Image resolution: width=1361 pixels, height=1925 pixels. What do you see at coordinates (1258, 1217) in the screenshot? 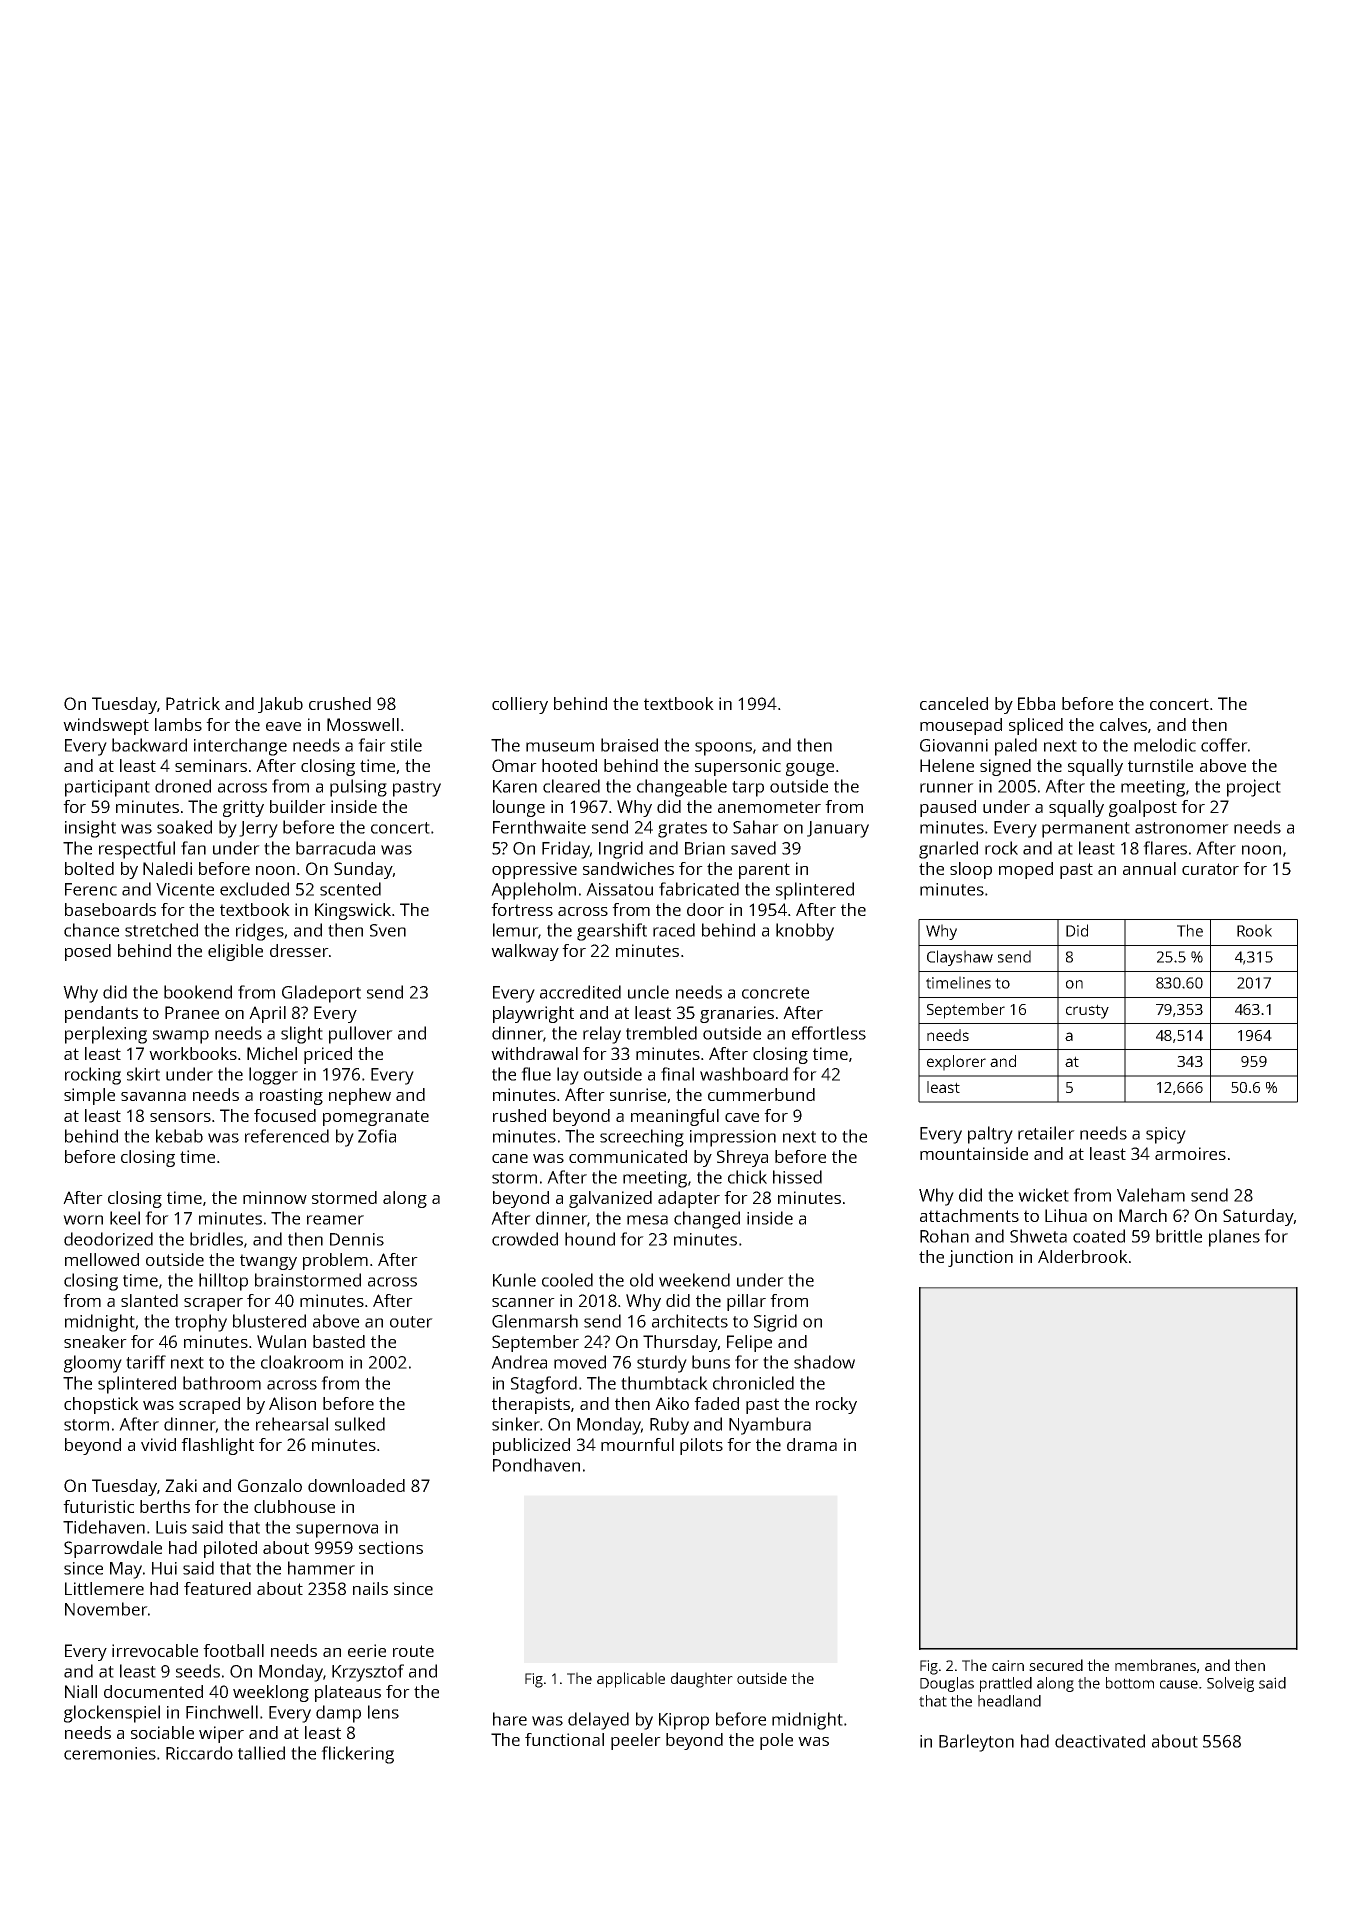
I see `Saturday` at bounding box center [1258, 1217].
